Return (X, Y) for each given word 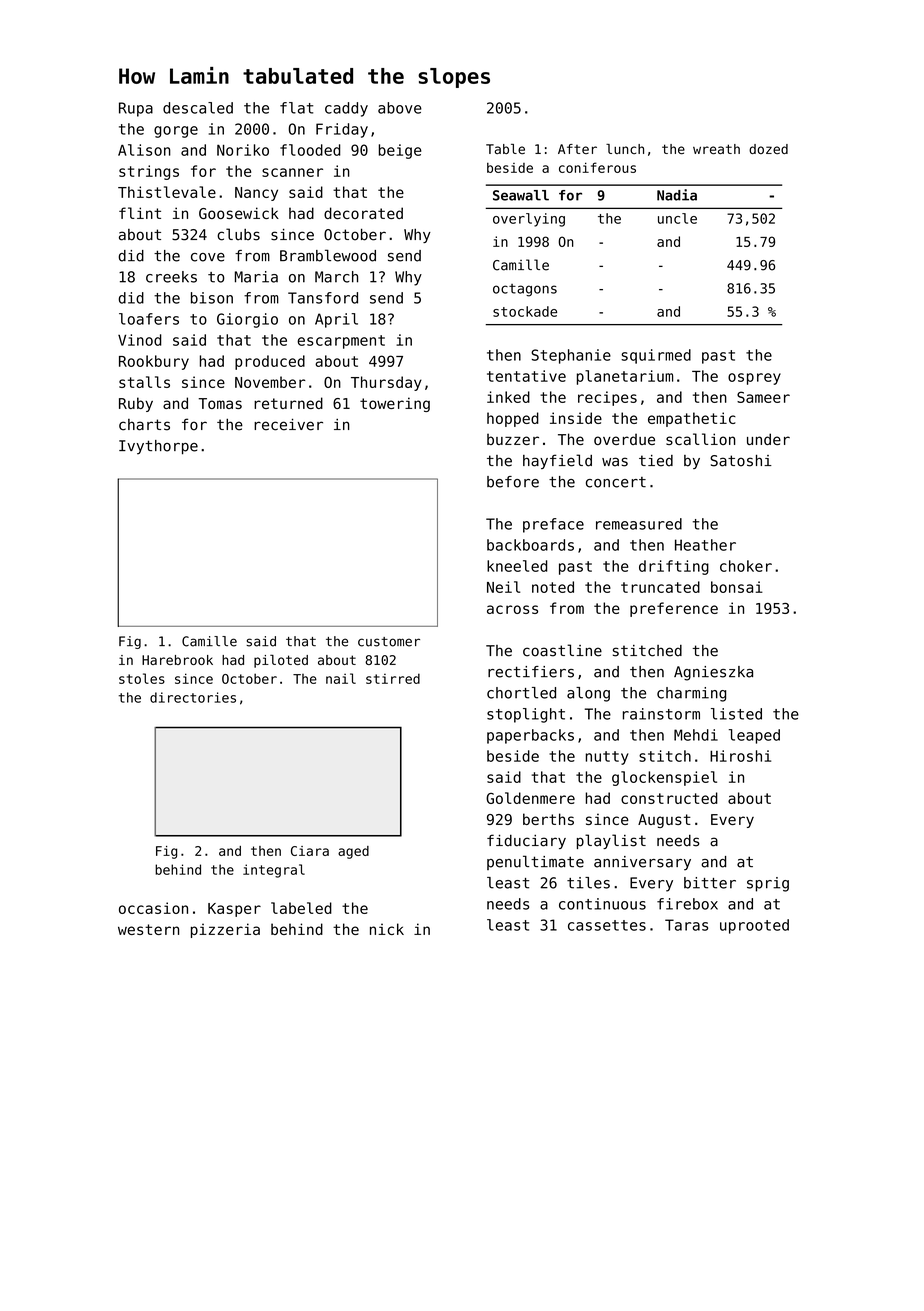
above (400, 108)
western (148, 929)
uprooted (754, 926)
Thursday (386, 383)
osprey (754, 379)
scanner (292, 172)
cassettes (607, 925)
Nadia (677, 195)
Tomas (220, 403)
